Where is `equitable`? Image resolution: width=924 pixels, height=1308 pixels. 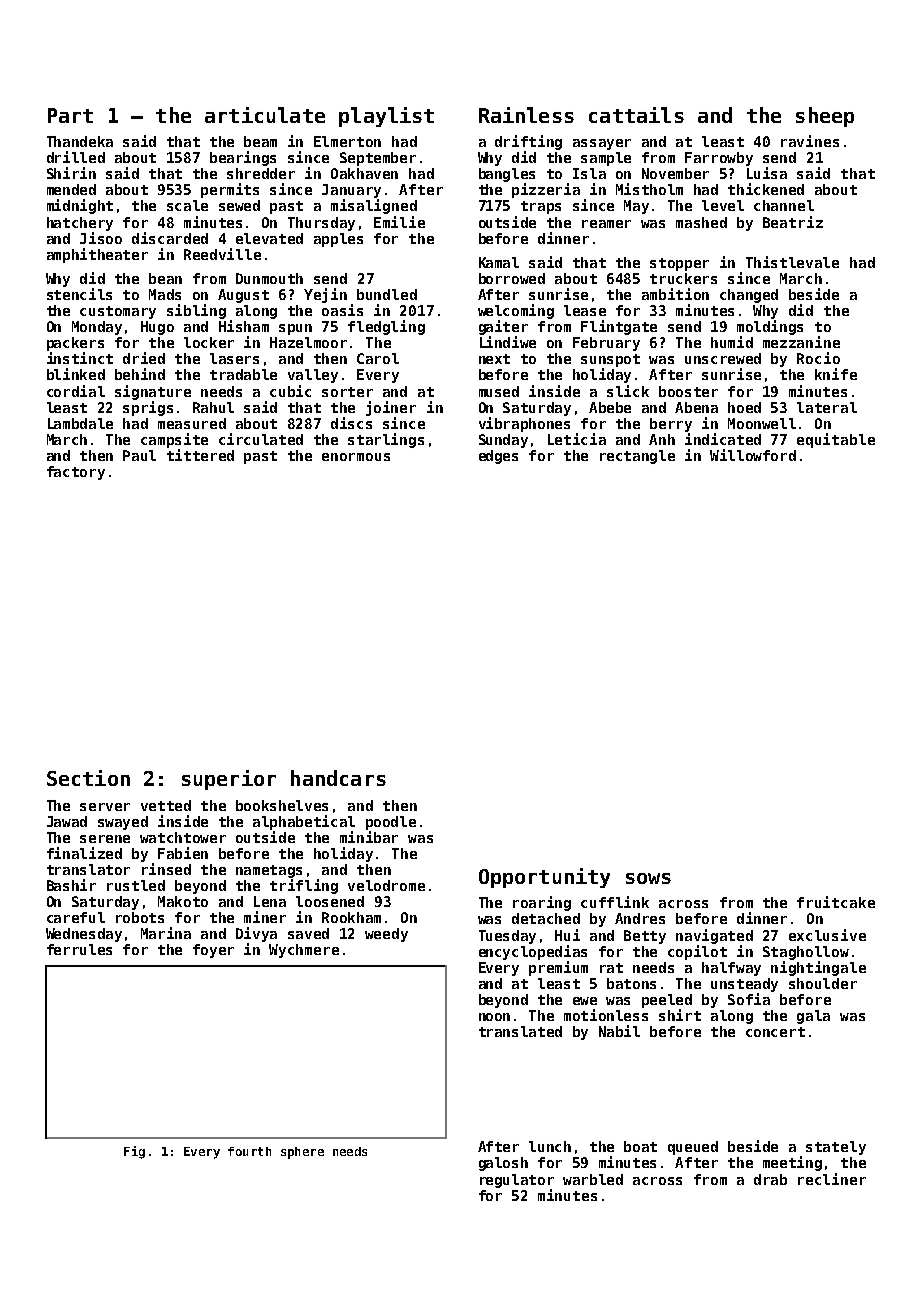
equitable is located at coordinates (836, 440).
